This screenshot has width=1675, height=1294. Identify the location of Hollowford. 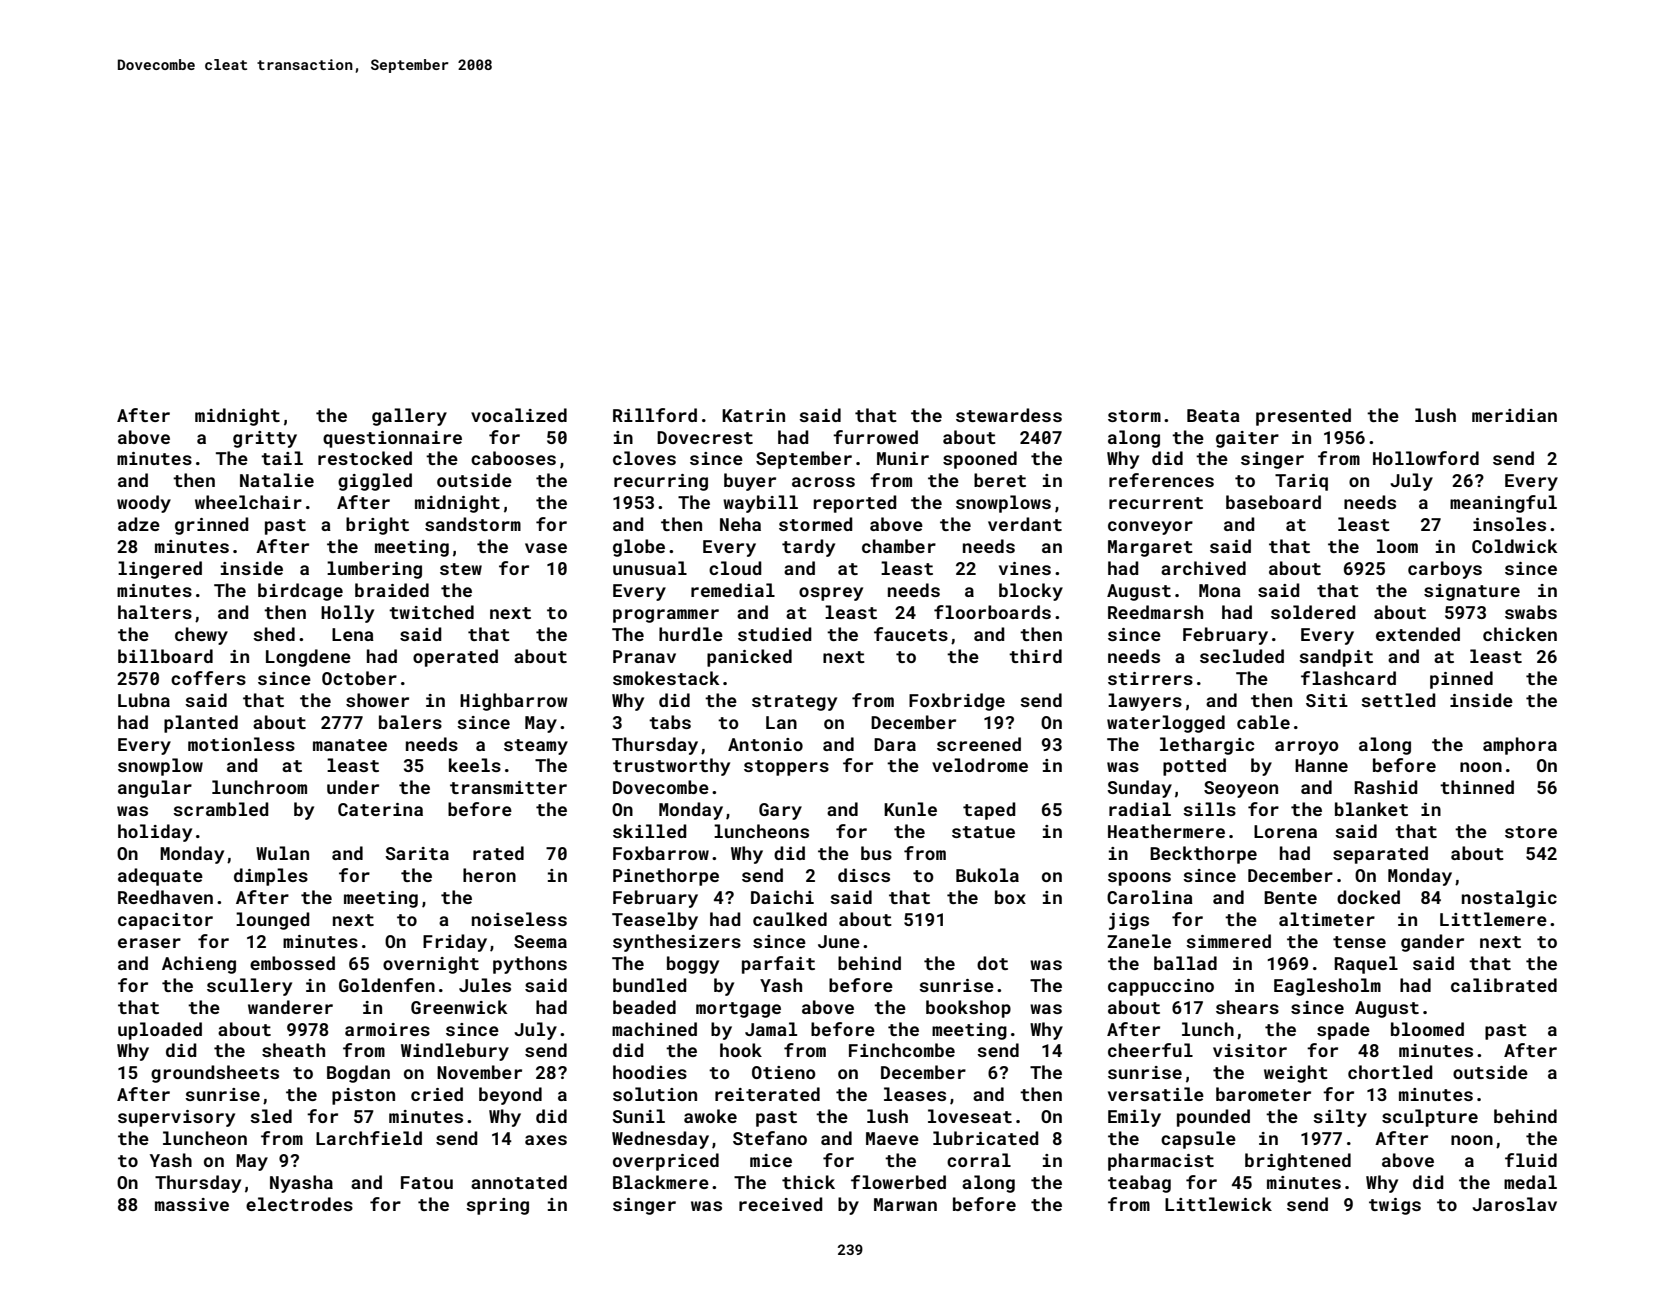
(1426, 458).
